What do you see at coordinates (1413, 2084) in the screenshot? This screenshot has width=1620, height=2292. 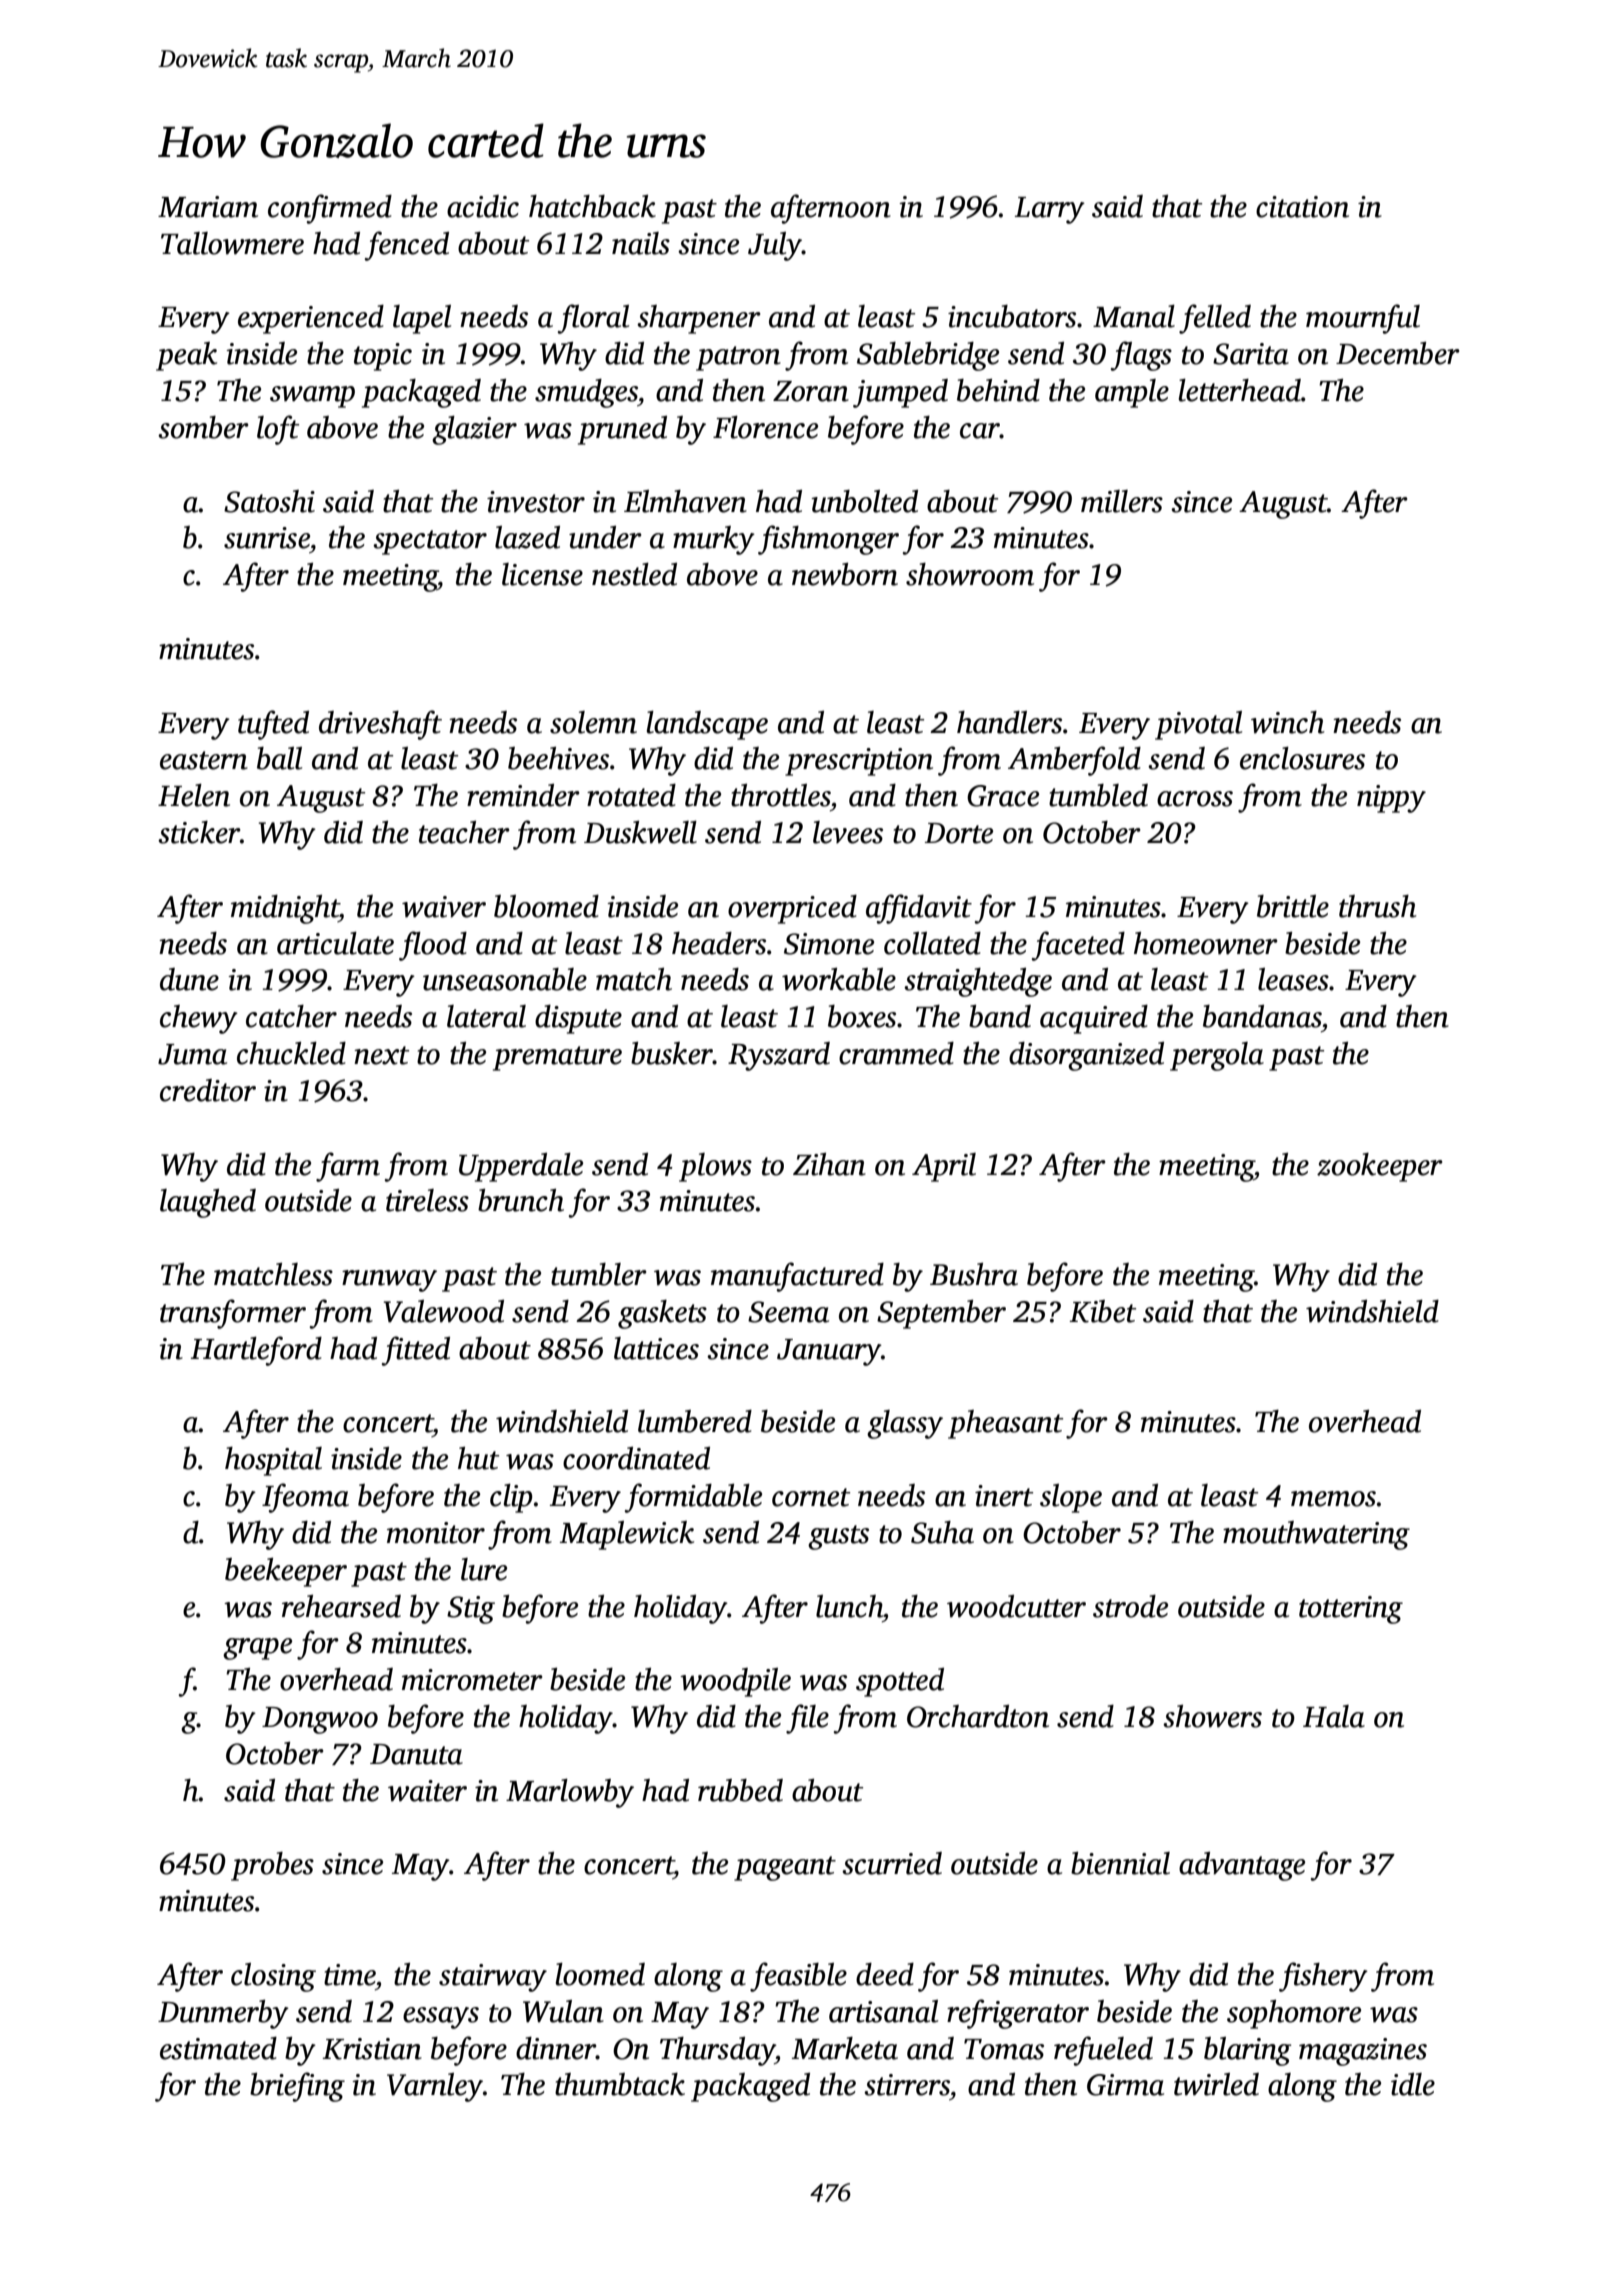 I see `idle` at bounding box center [1413, 2084].
